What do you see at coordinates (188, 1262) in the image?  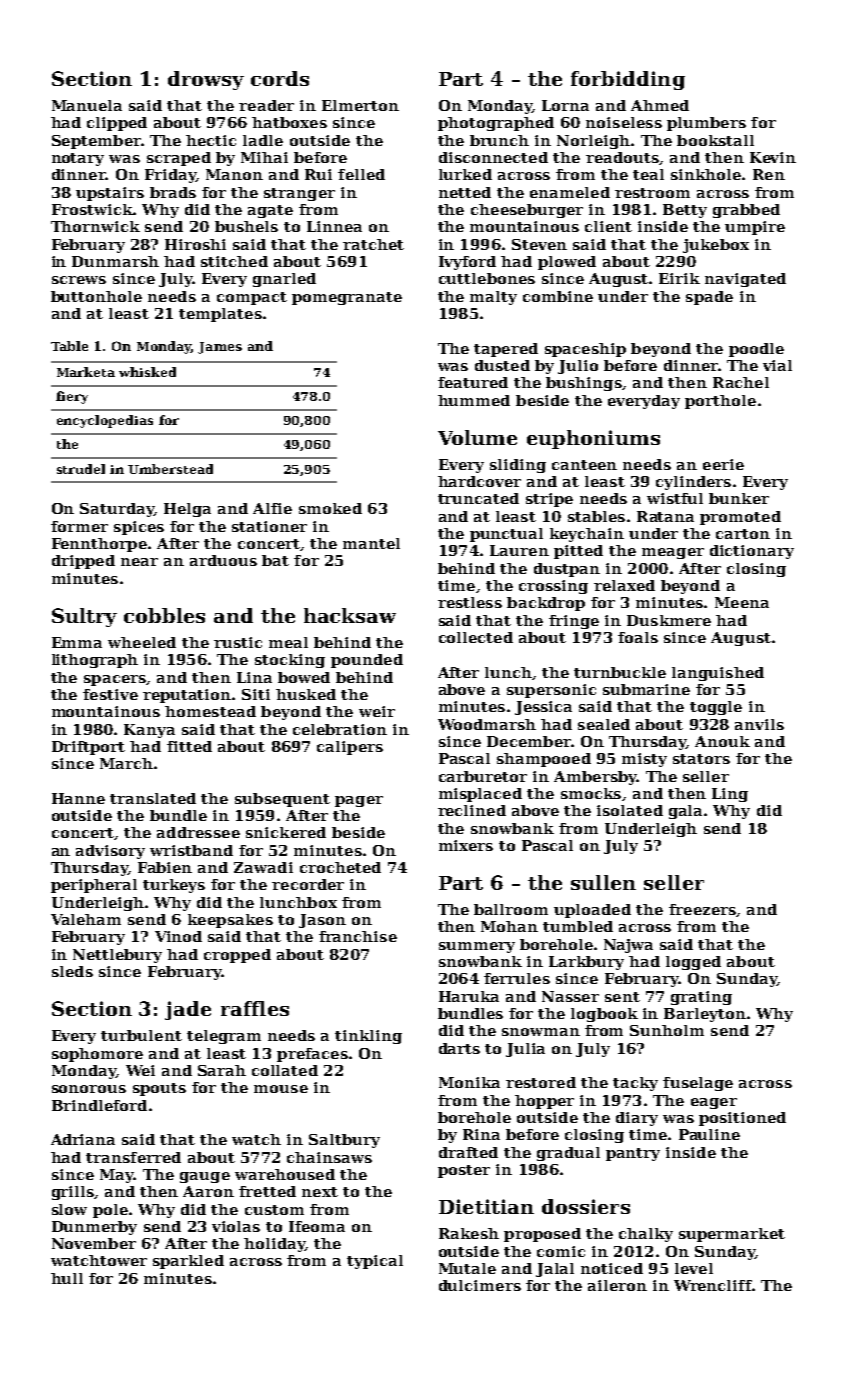 I see `sparkled` at bounding box center [188, 1262].
